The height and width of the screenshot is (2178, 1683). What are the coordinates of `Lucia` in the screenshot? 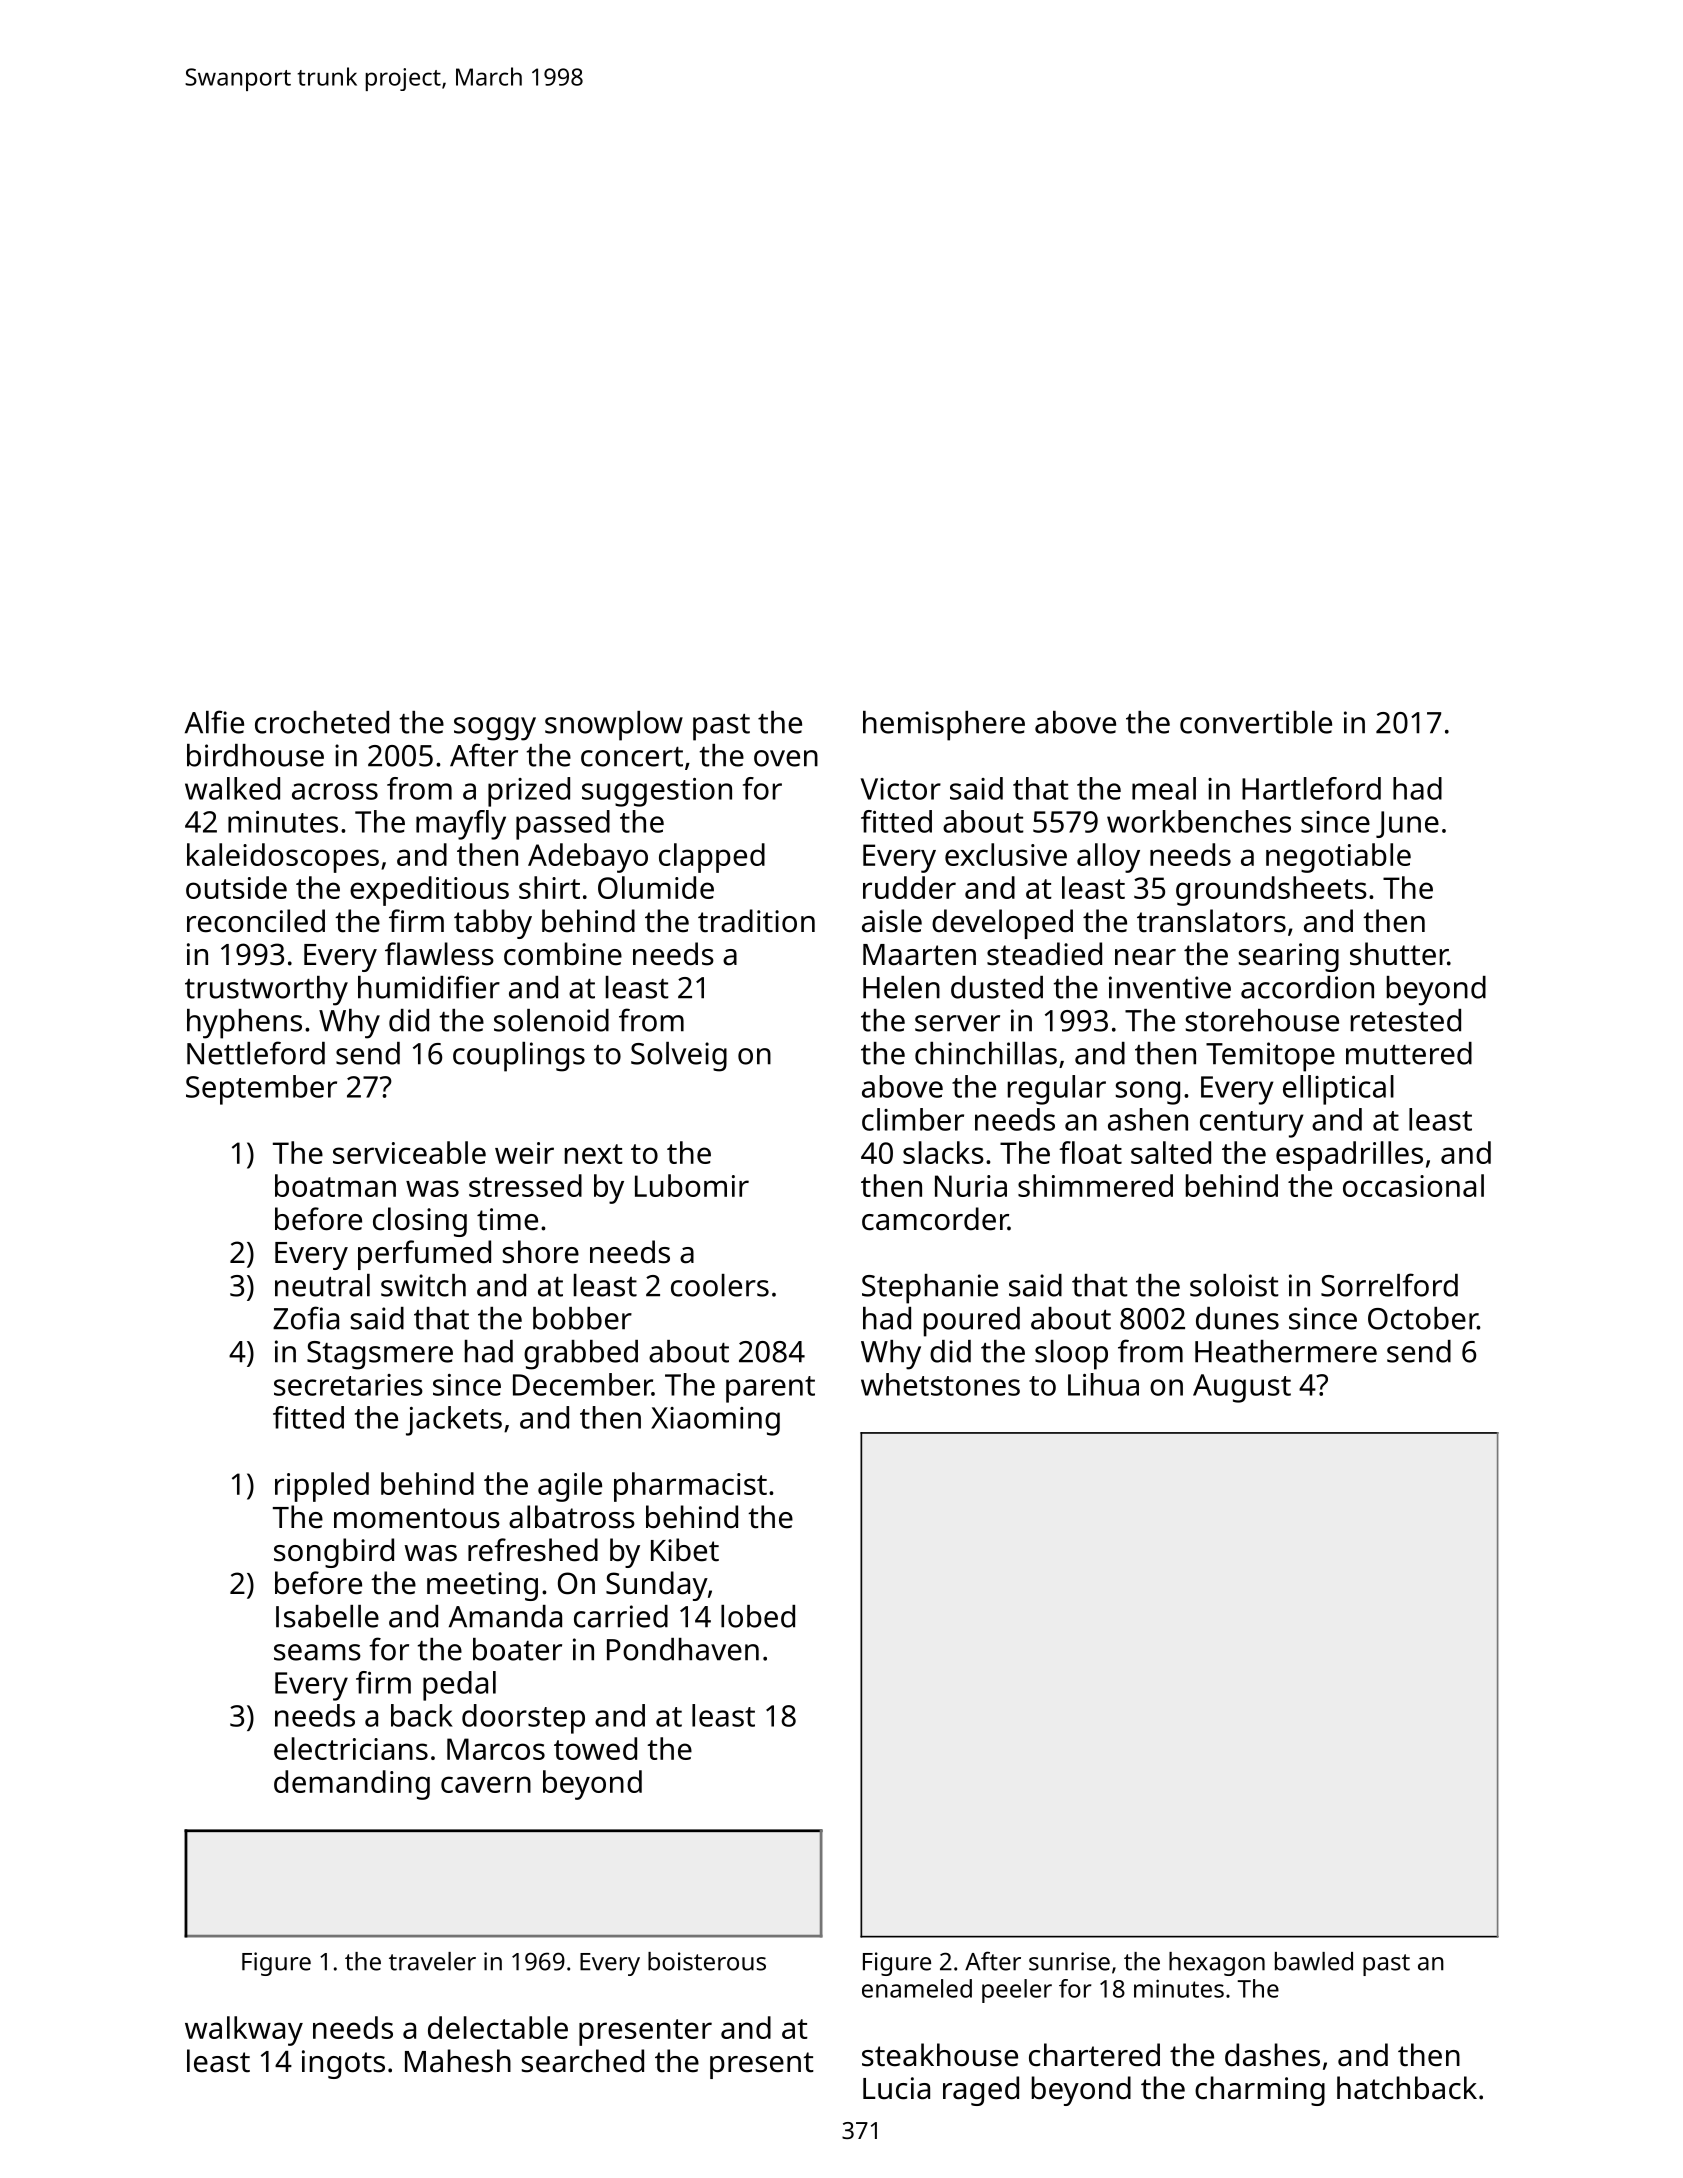 It's located at (896, 2088).
